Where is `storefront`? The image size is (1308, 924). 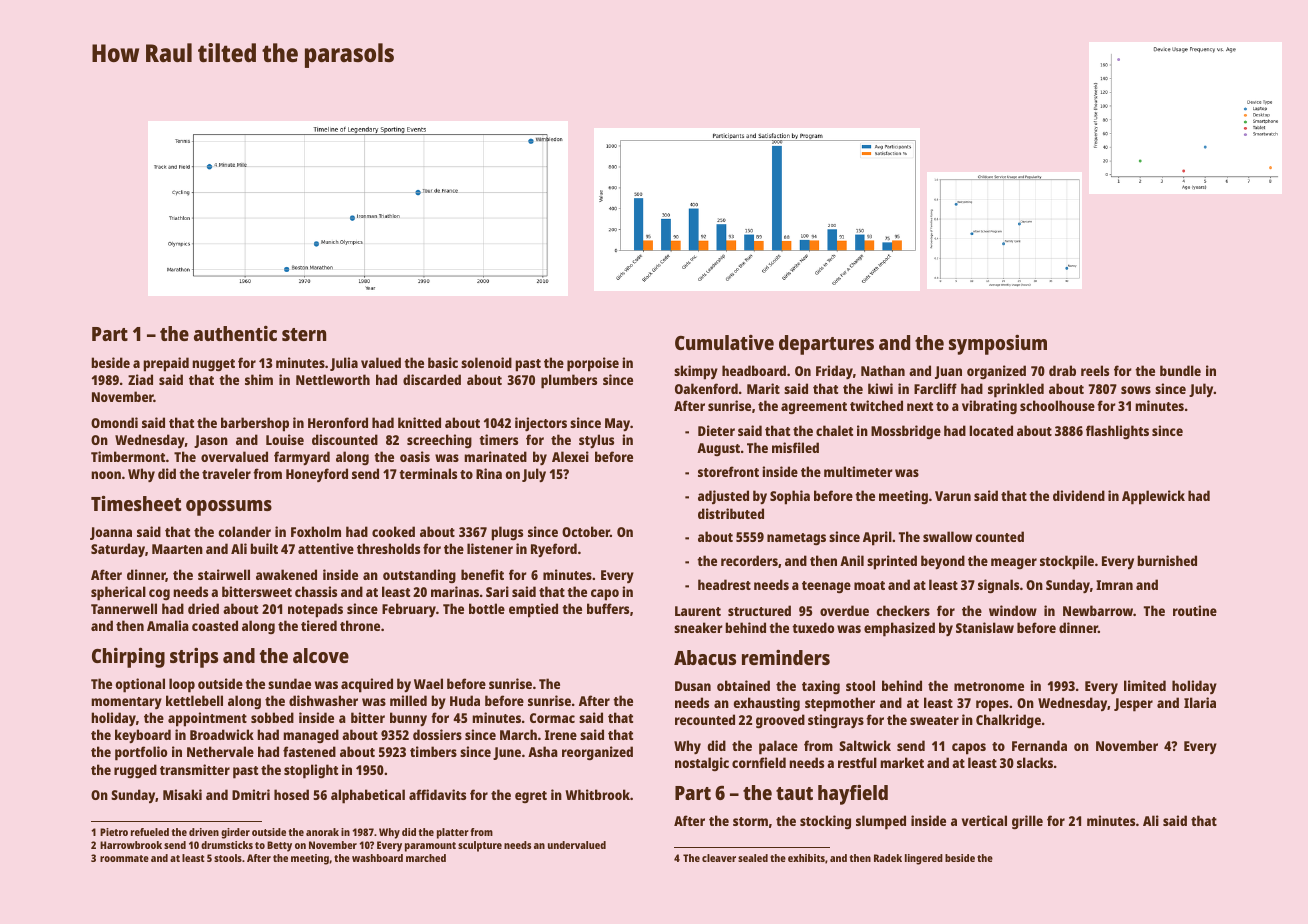 storefront is located at coordinates (728, 471).
